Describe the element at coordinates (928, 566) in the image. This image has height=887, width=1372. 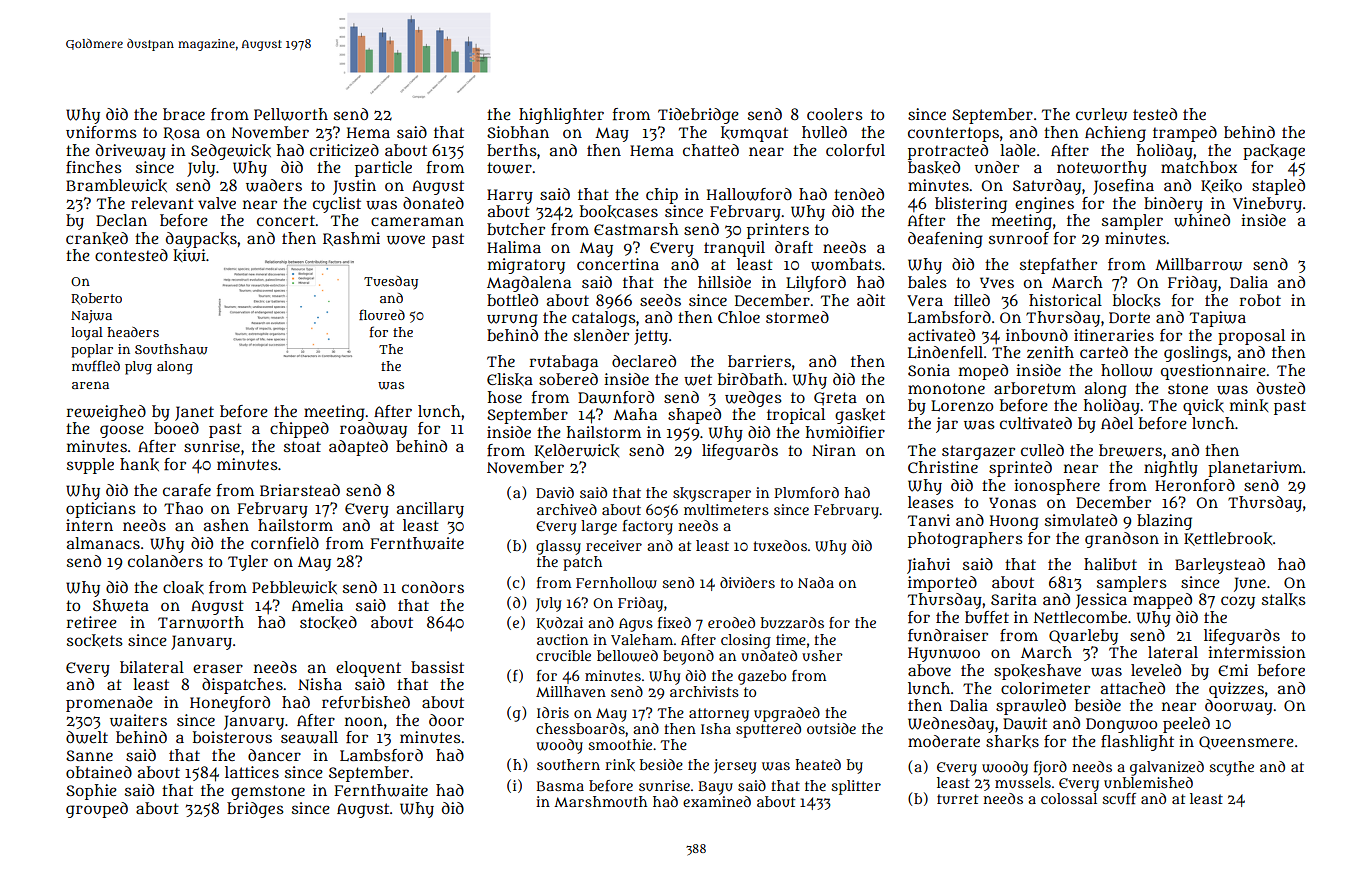
I see `Jiahui` at that location.
